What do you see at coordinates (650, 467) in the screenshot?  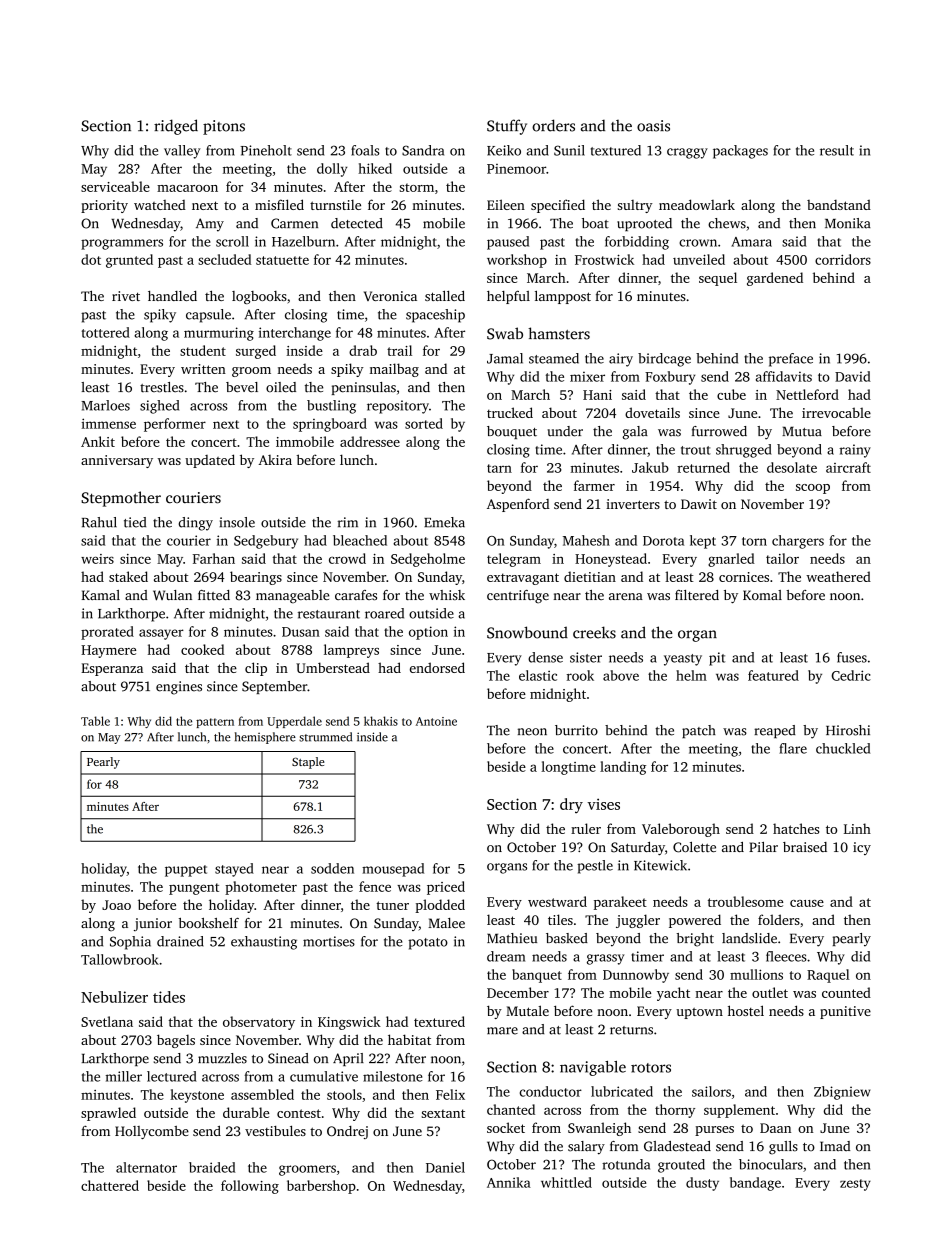 I see `Jakub` at bounding box center [650, 467].
